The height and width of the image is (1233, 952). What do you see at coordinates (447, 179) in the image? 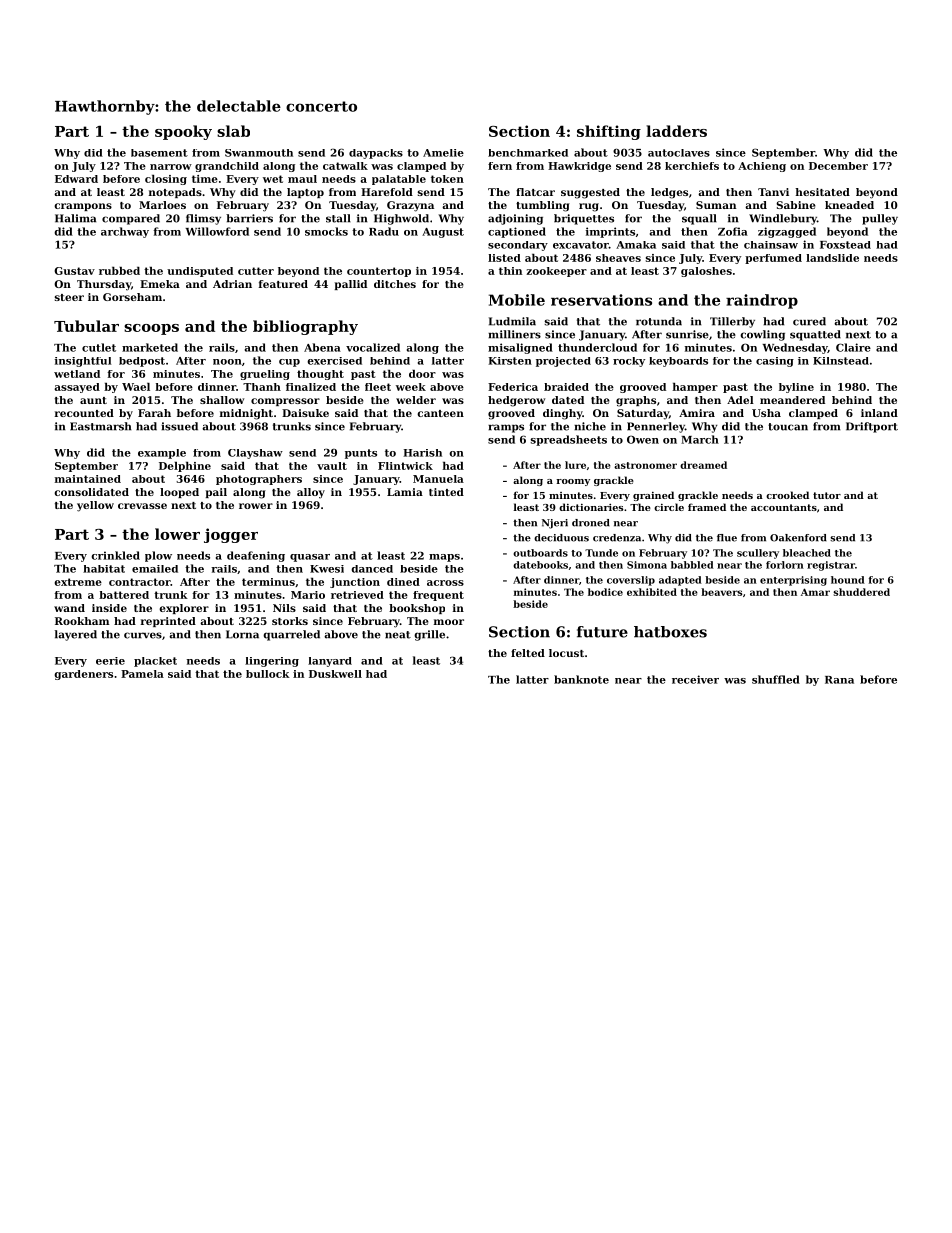
I see `token` at bounding box center [447, 179].
